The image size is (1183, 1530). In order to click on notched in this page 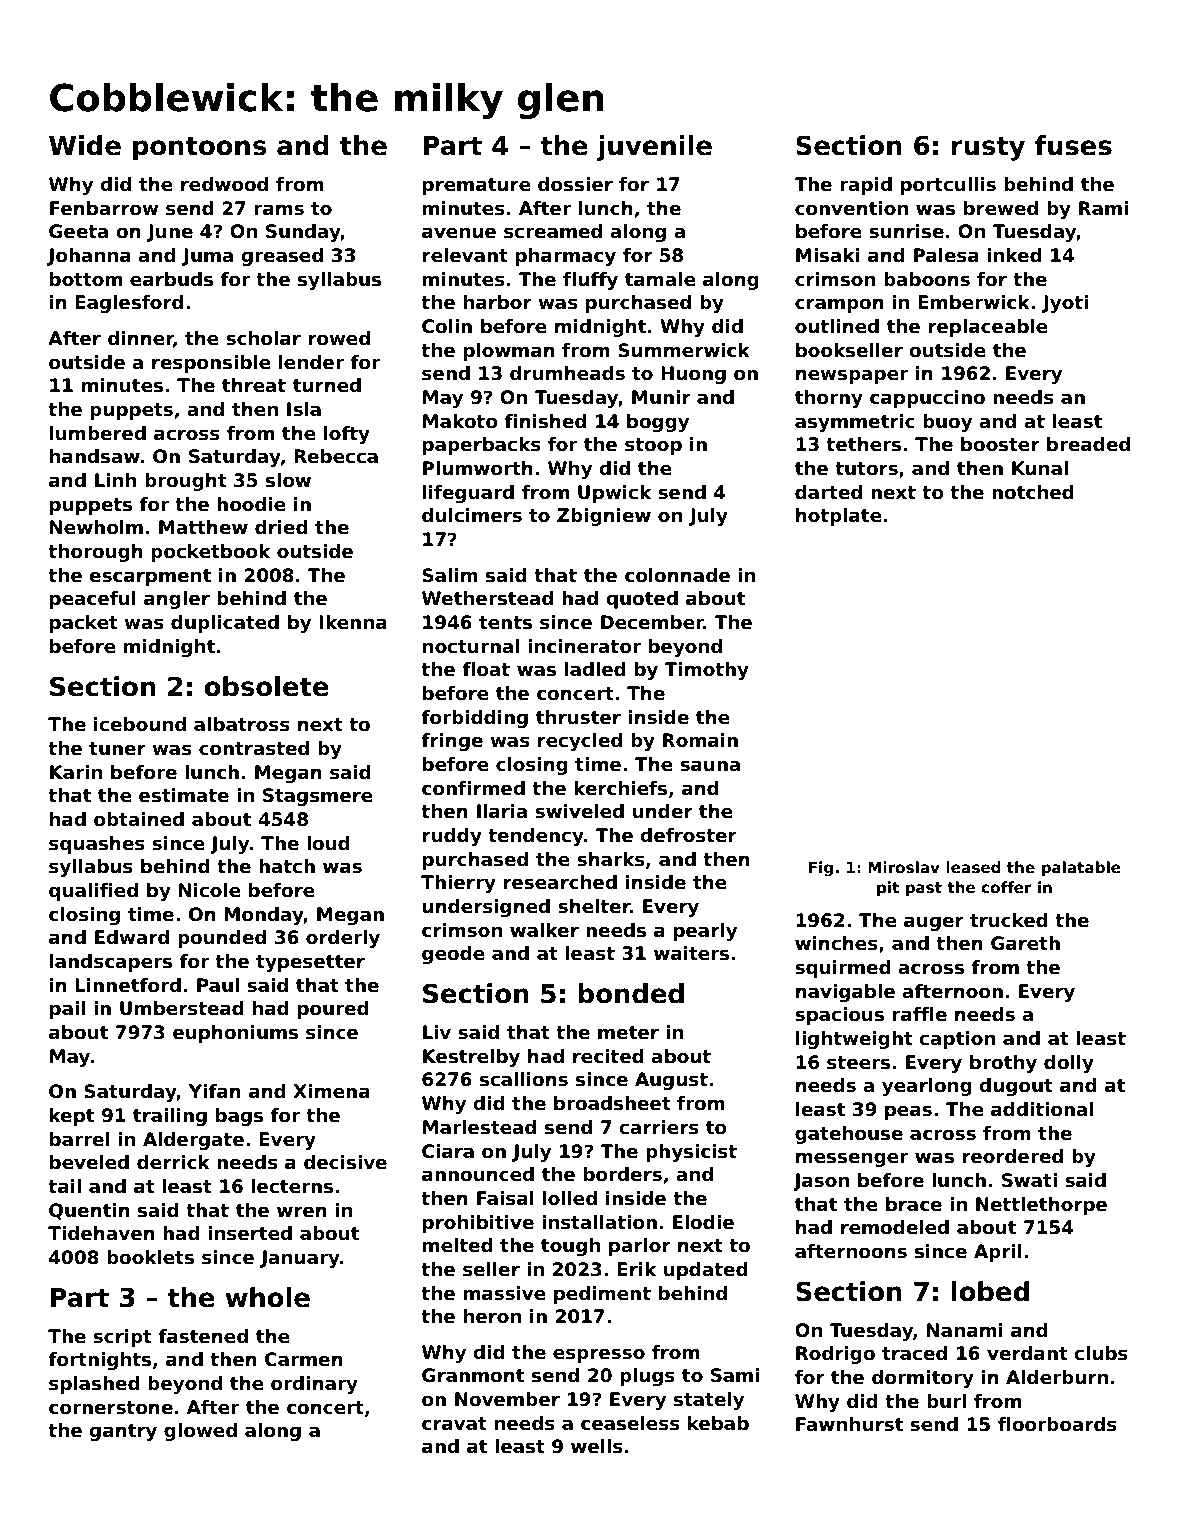, I will do `click(1033, 492)`.
